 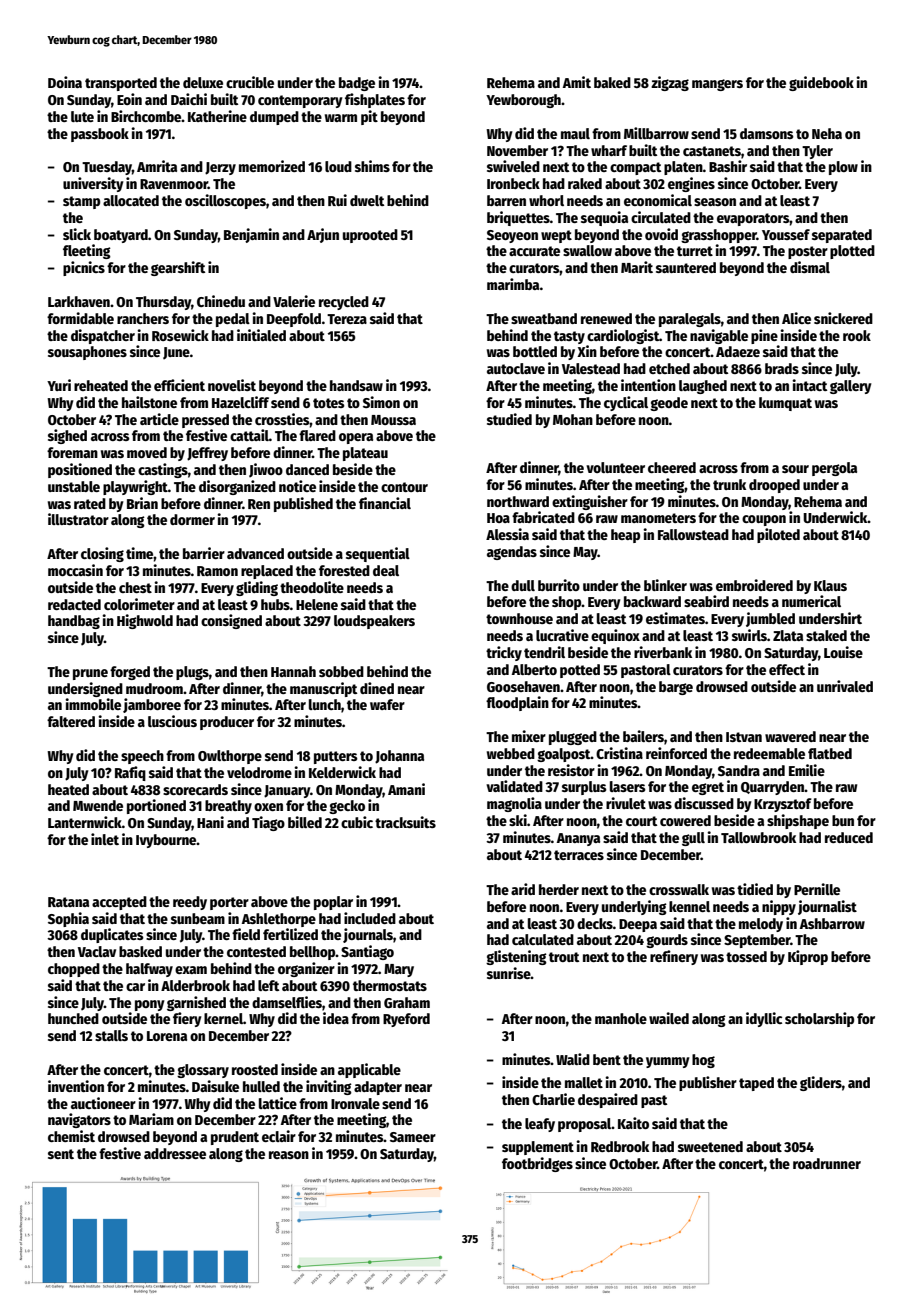 I want to click on paralegals, so click(x=690, y=320).
